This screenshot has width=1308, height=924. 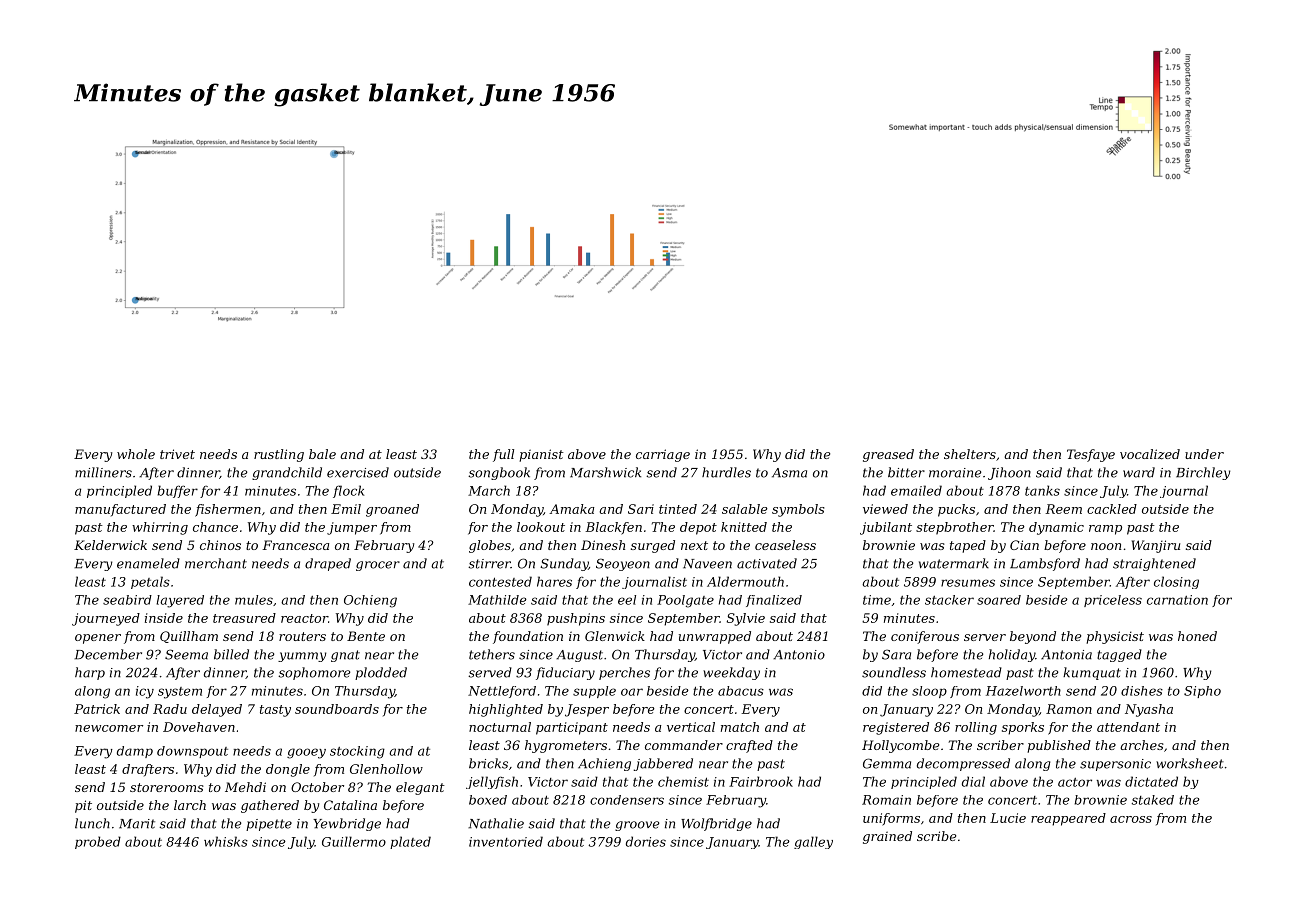 What do you see at coordinates (231, 654) in the screenshot?
I see `billed` at bounding box center [231, 654].
